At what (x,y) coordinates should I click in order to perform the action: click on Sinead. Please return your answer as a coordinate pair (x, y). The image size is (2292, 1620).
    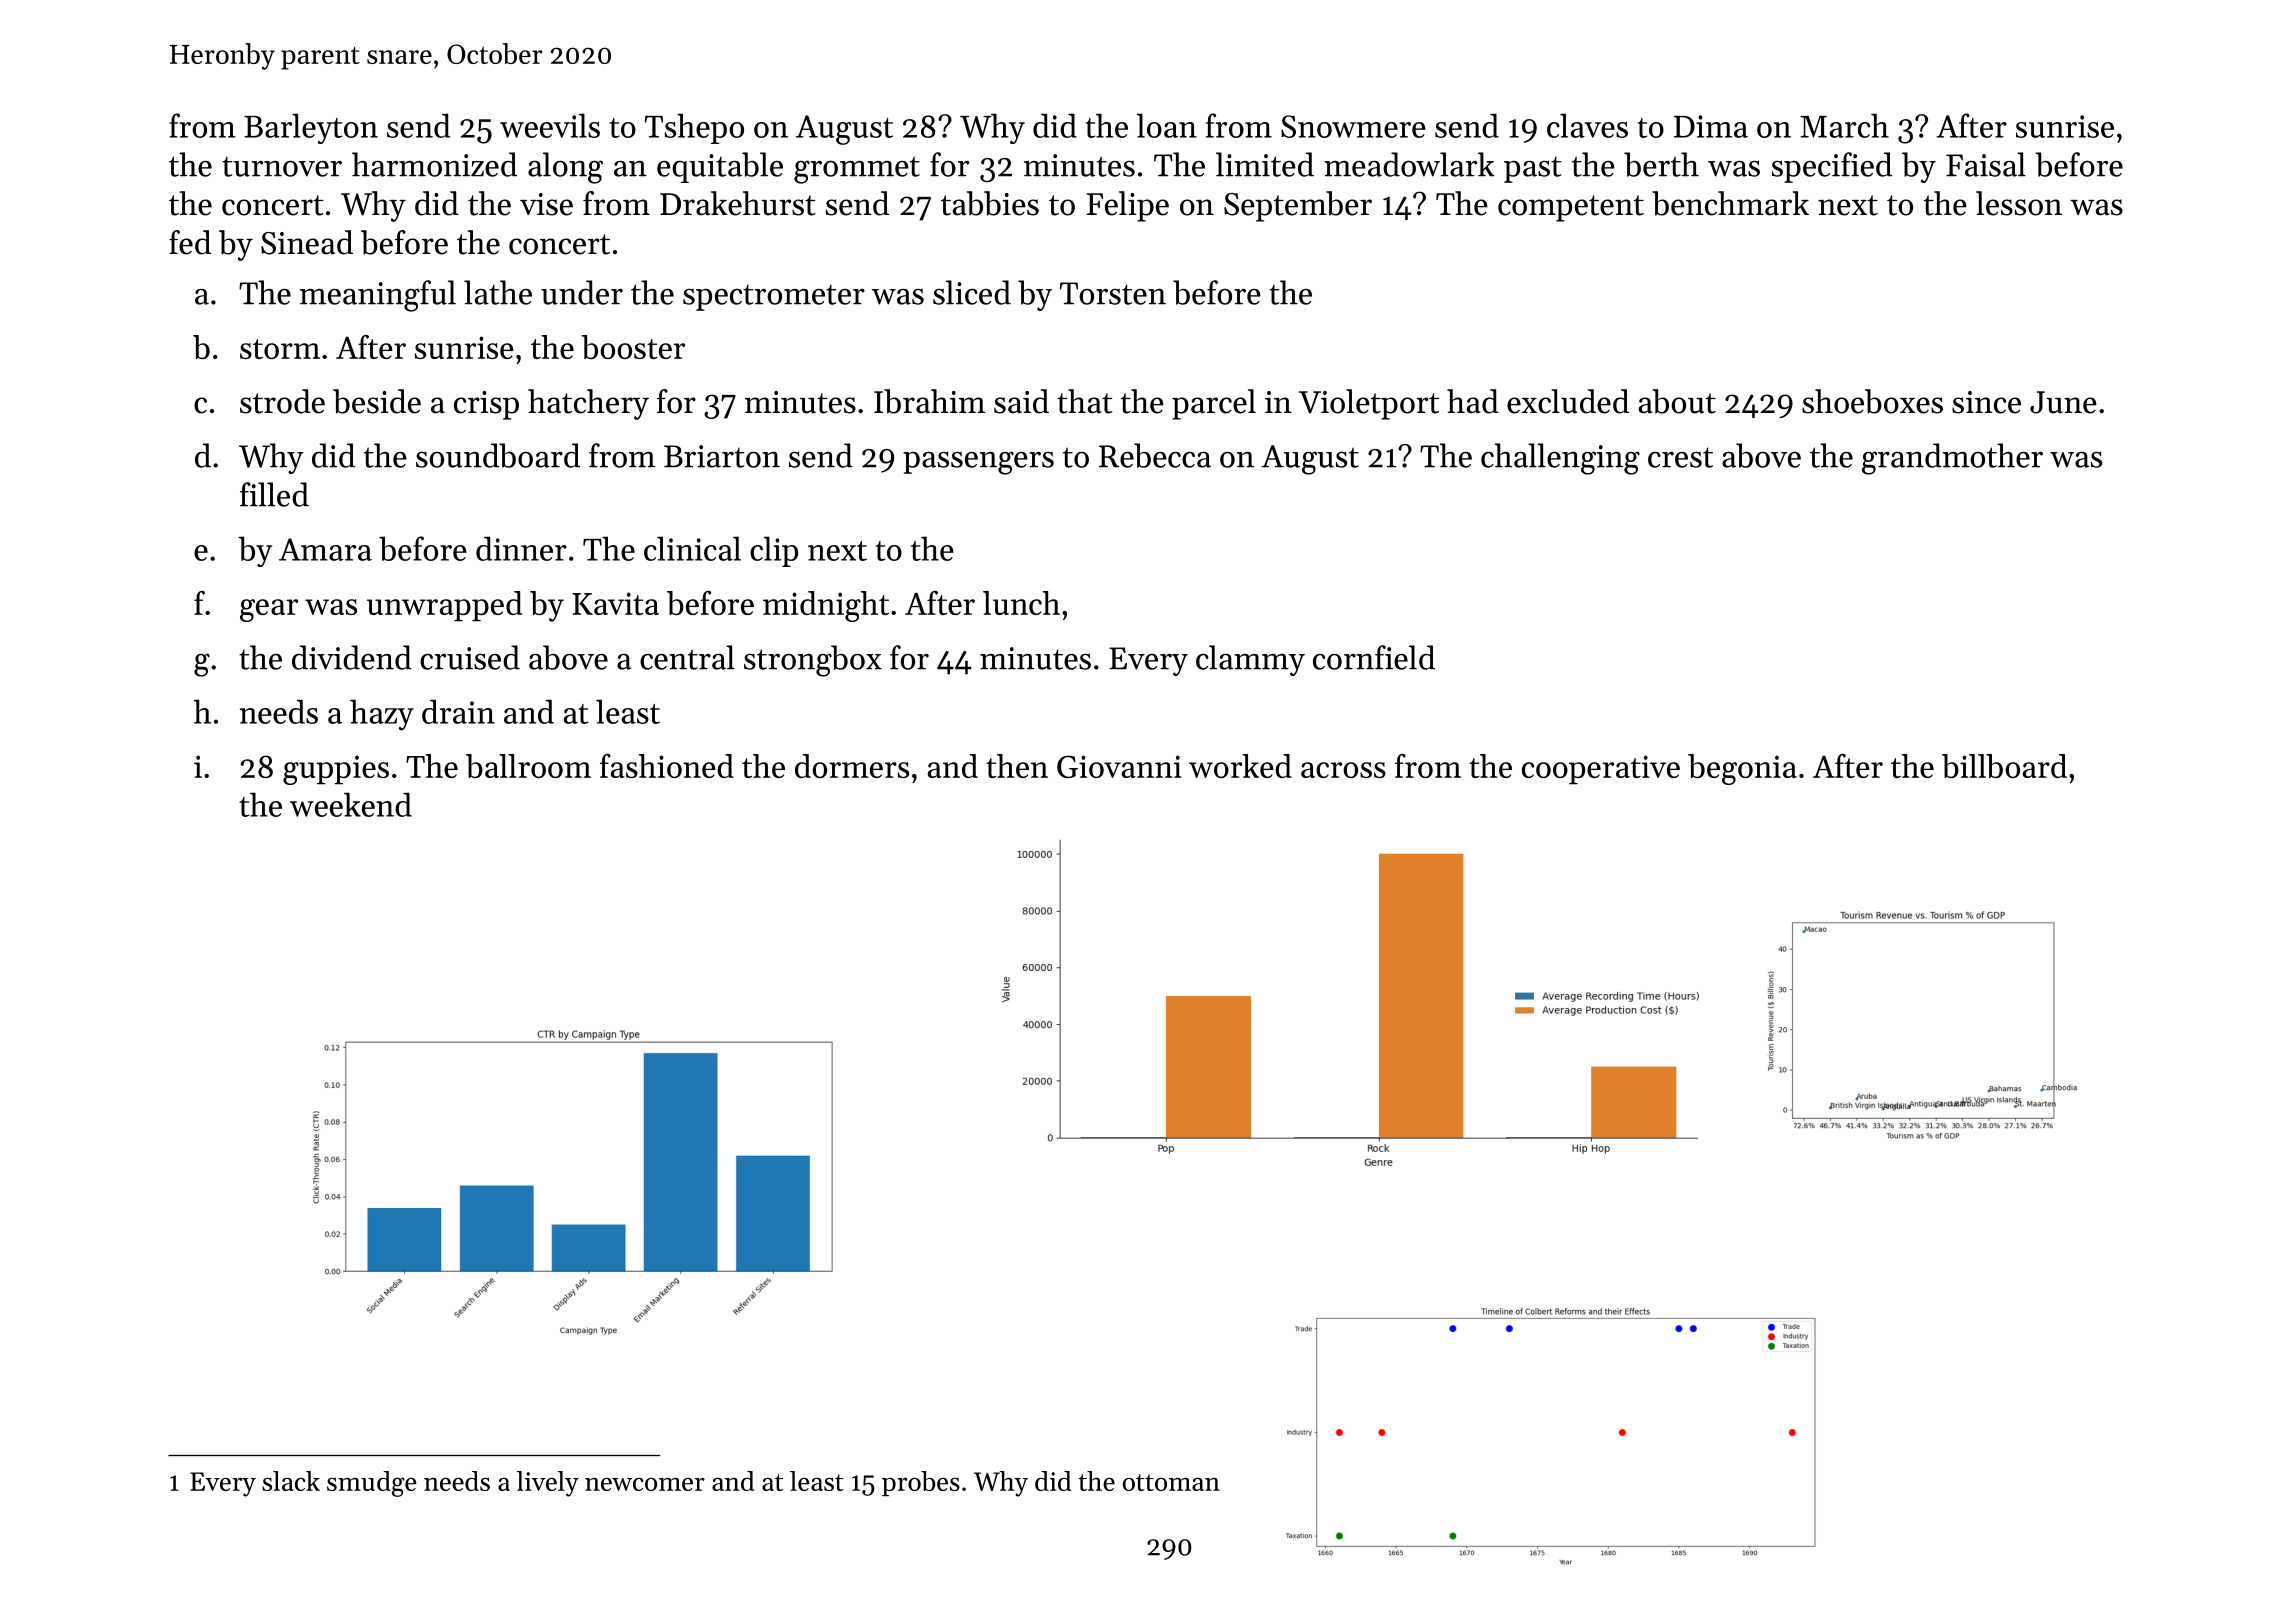
    Looking at the image, I should click on (307, 242).
